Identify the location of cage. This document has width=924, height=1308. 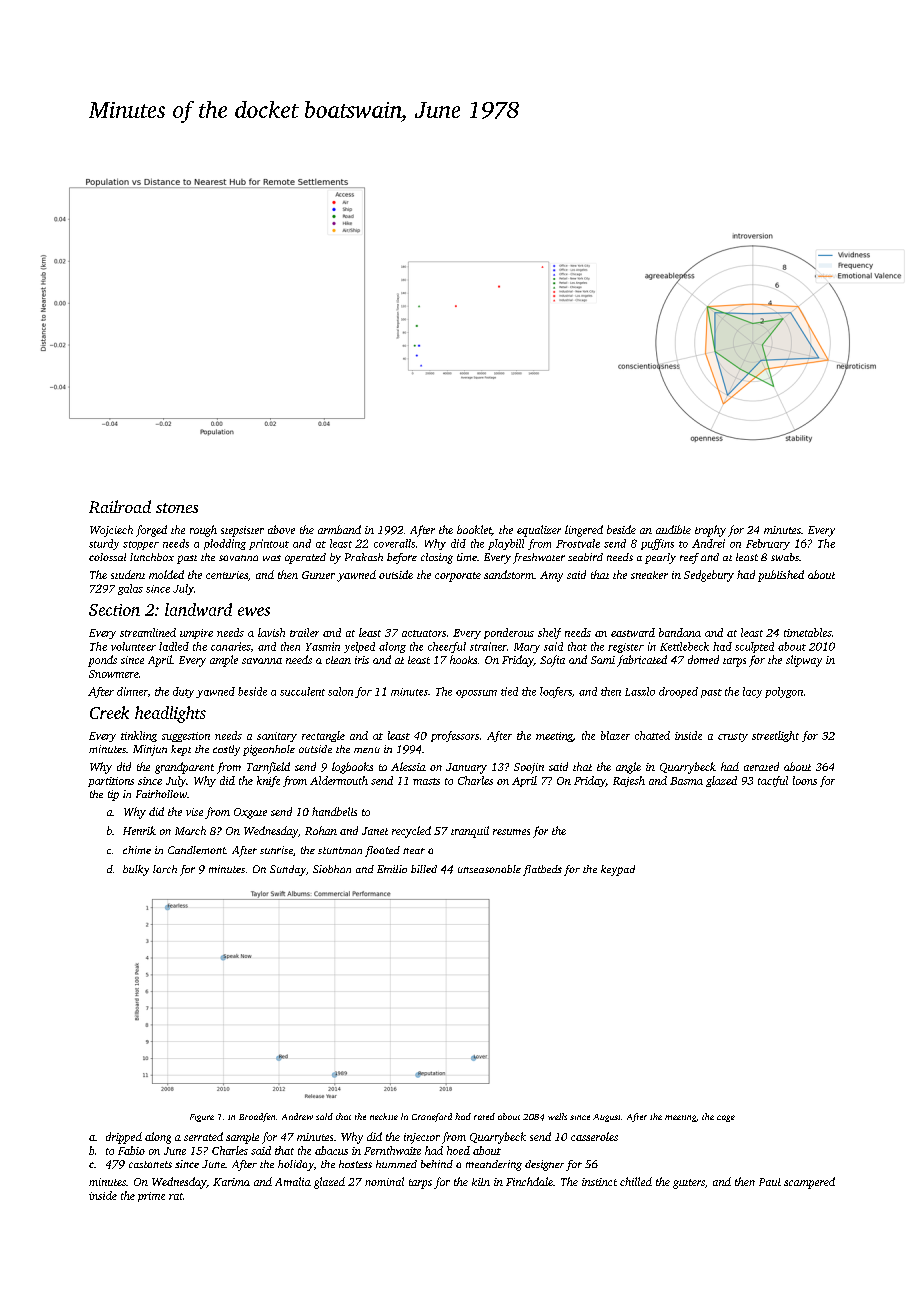
(726, 1118).
